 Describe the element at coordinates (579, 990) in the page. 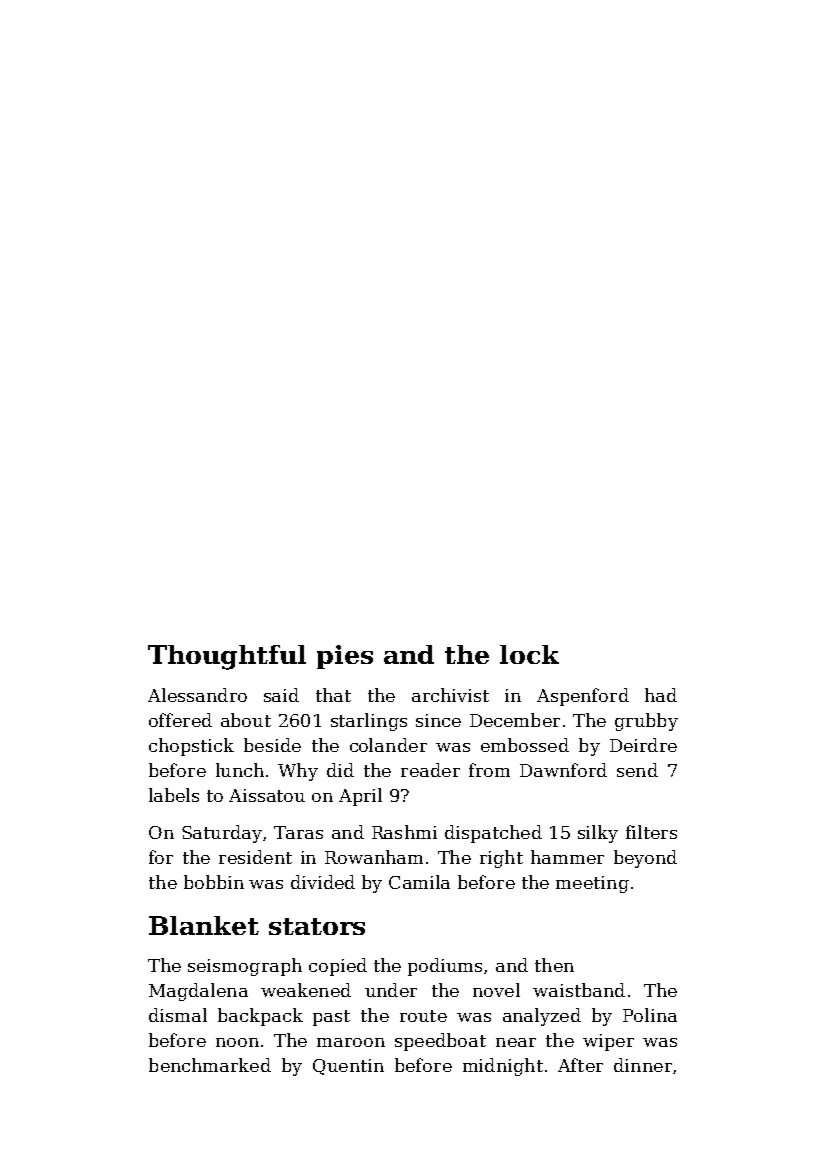

I see `waistband` at that location.
